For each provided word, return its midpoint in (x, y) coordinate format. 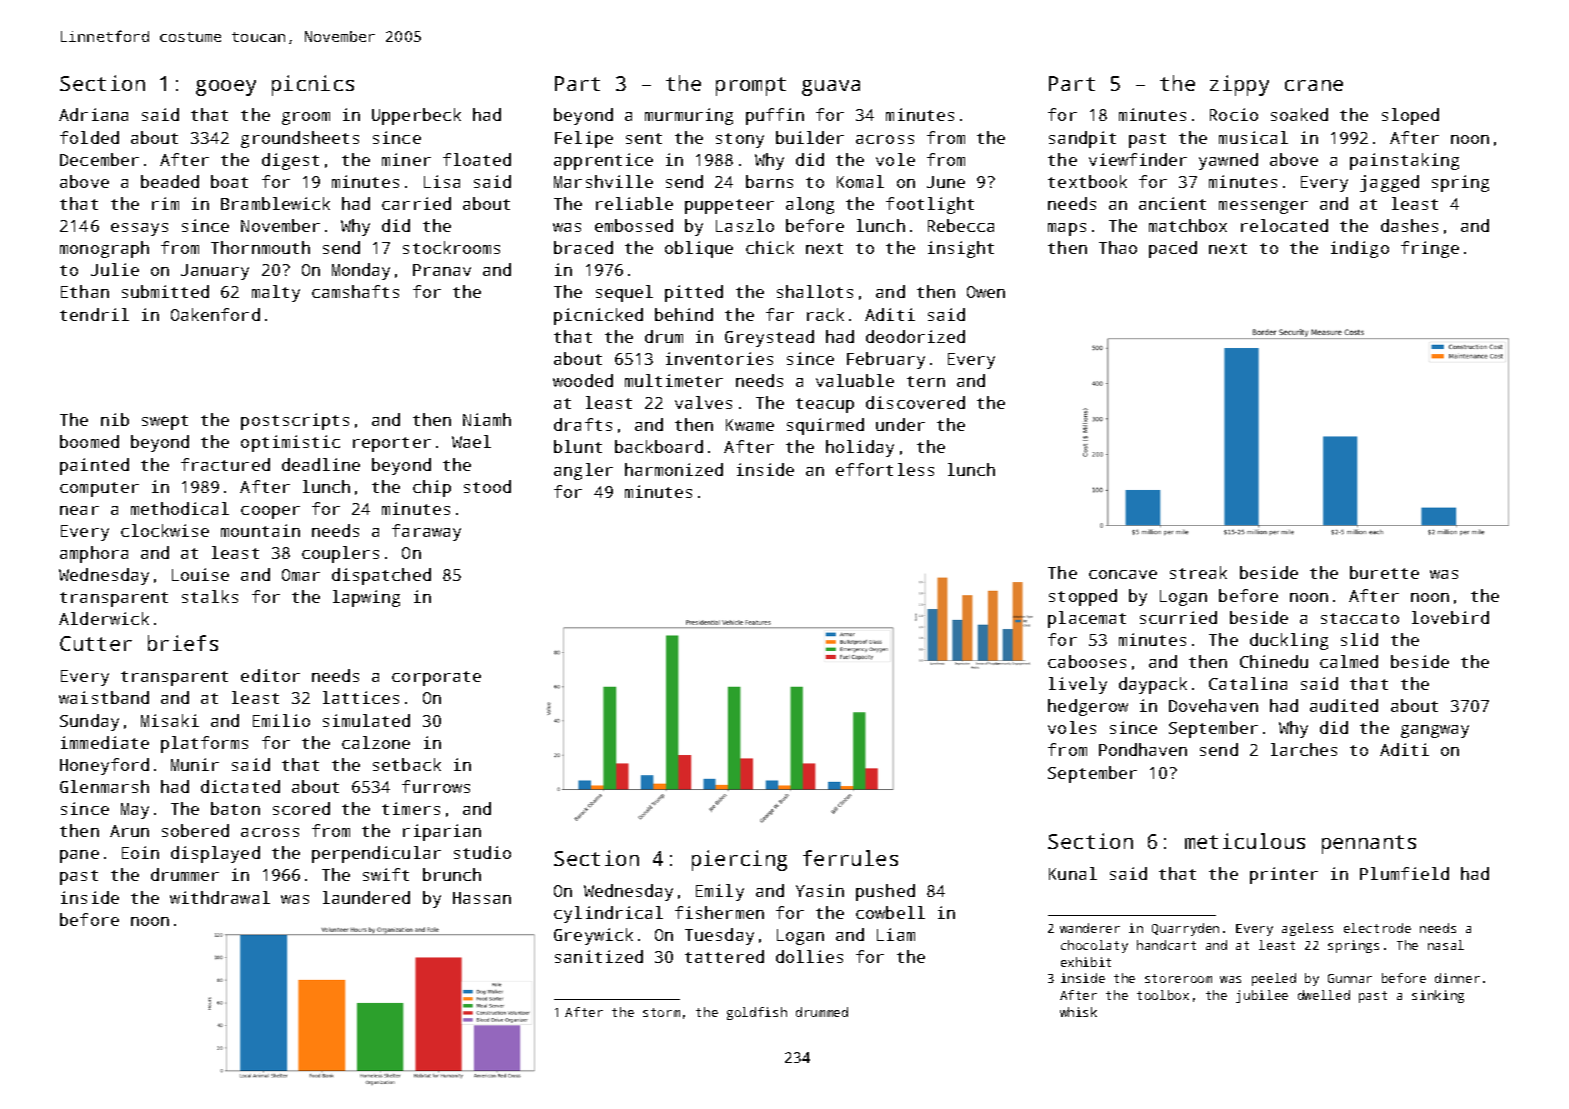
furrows (436, 786)
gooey (226, 88)
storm (661, 1012)
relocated (1284, 225)
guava (831, 88)
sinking (1438, 996)
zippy (1239, 85)
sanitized (599, 956)
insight (961, 249)
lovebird (1450, 617)
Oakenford (215, 314)
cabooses (1087, 661)
